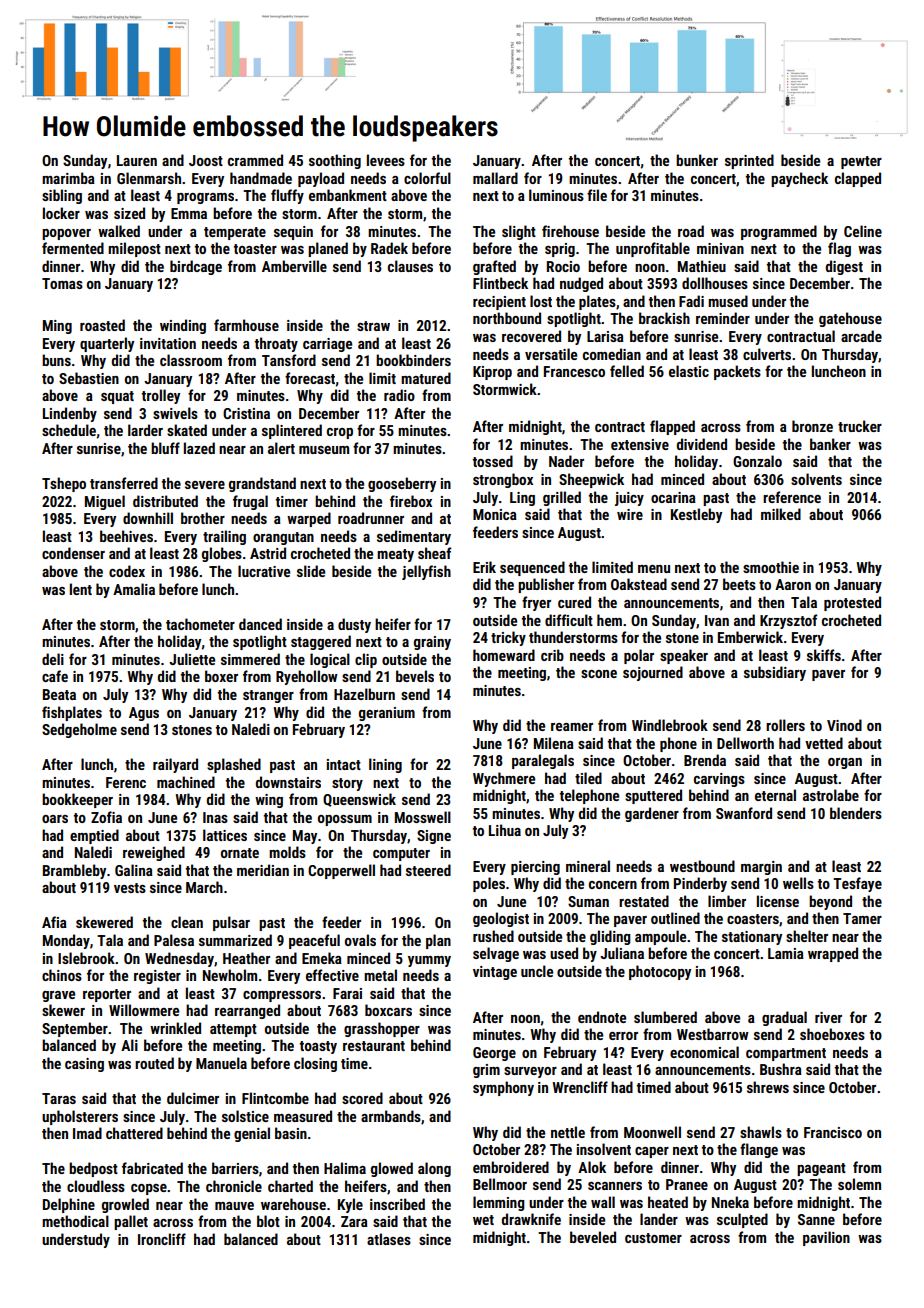 The width and height of the screenshot is (924, 1308). Describe the element at coordinates (335, 161) in the screenshot. I see `soothing` at that location.
